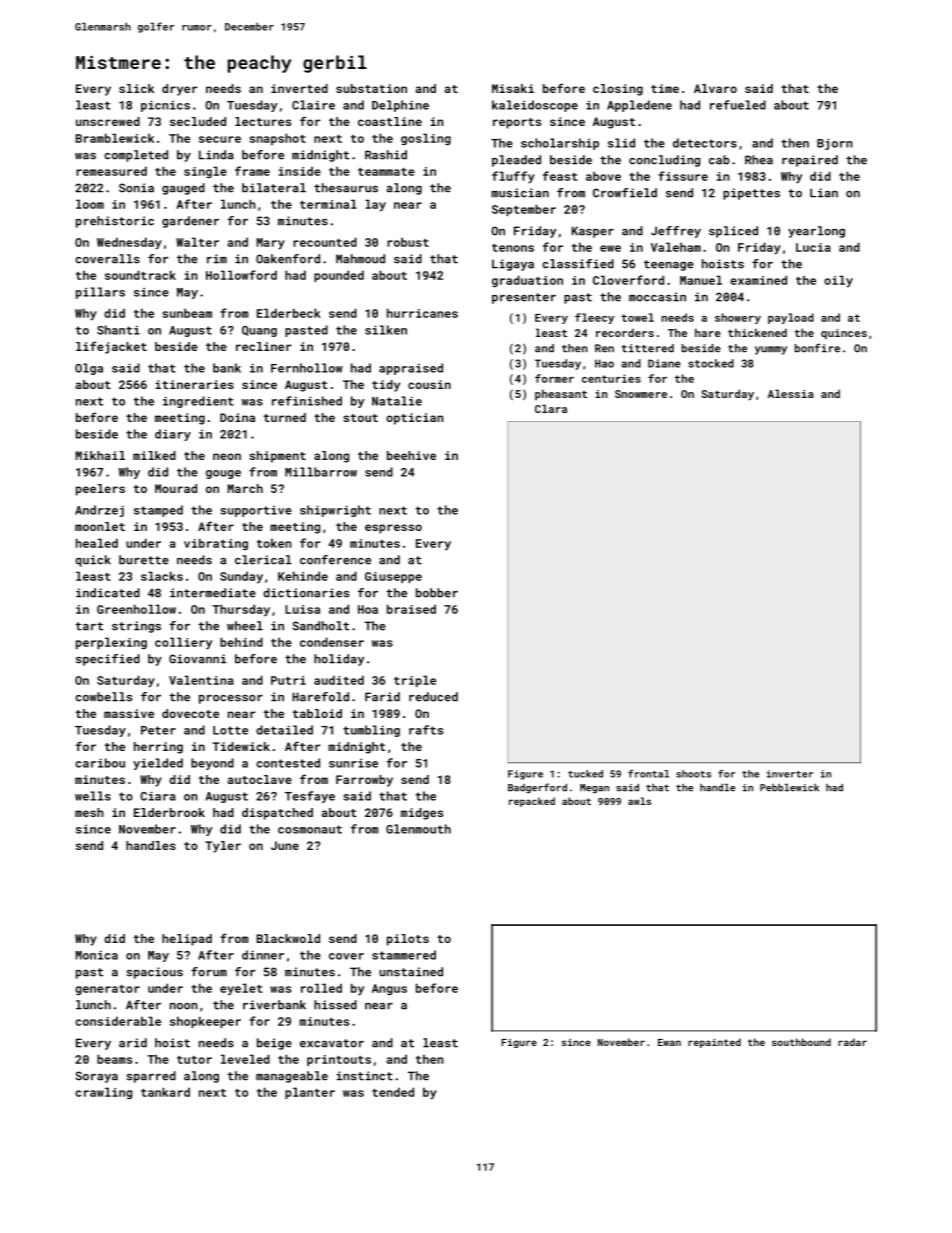 This document has width=952, height=1233. Describe the element at coordinates (411, 455) in the document. I see `beehive` at that location.
